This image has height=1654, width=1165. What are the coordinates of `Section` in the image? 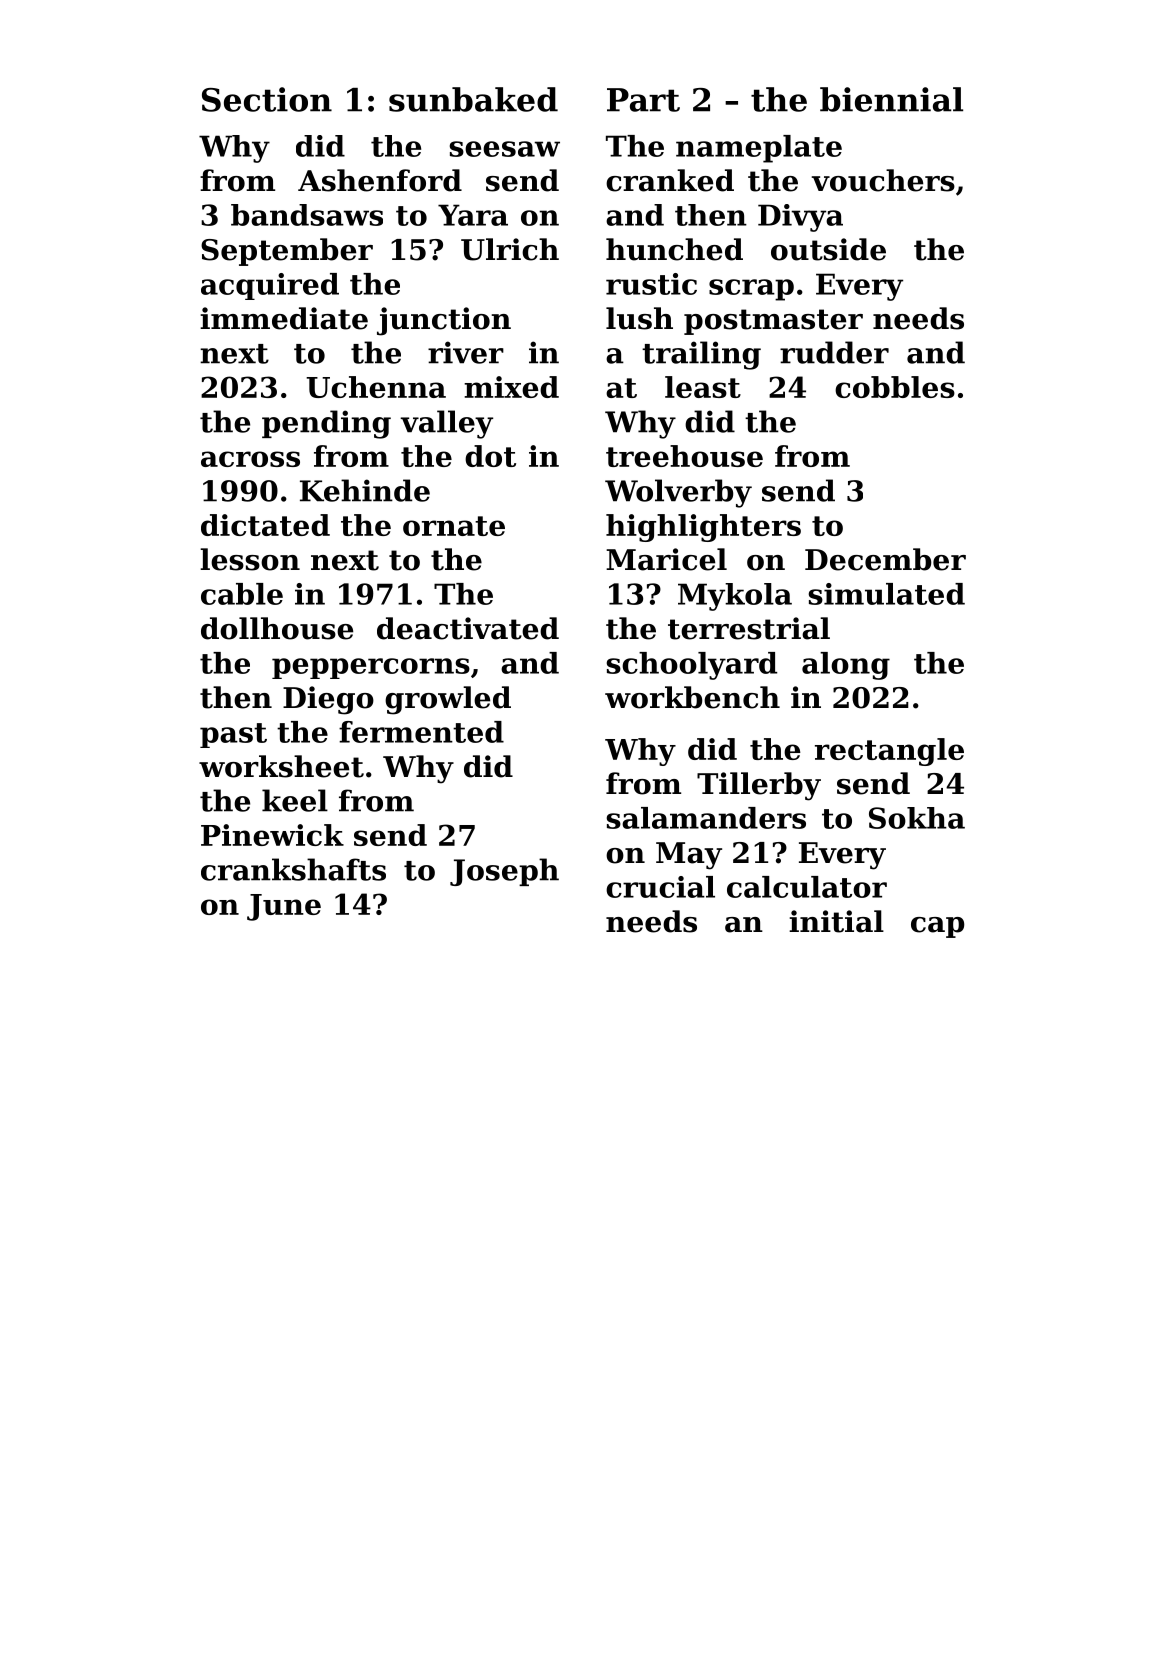 It's located at (267, 99).
